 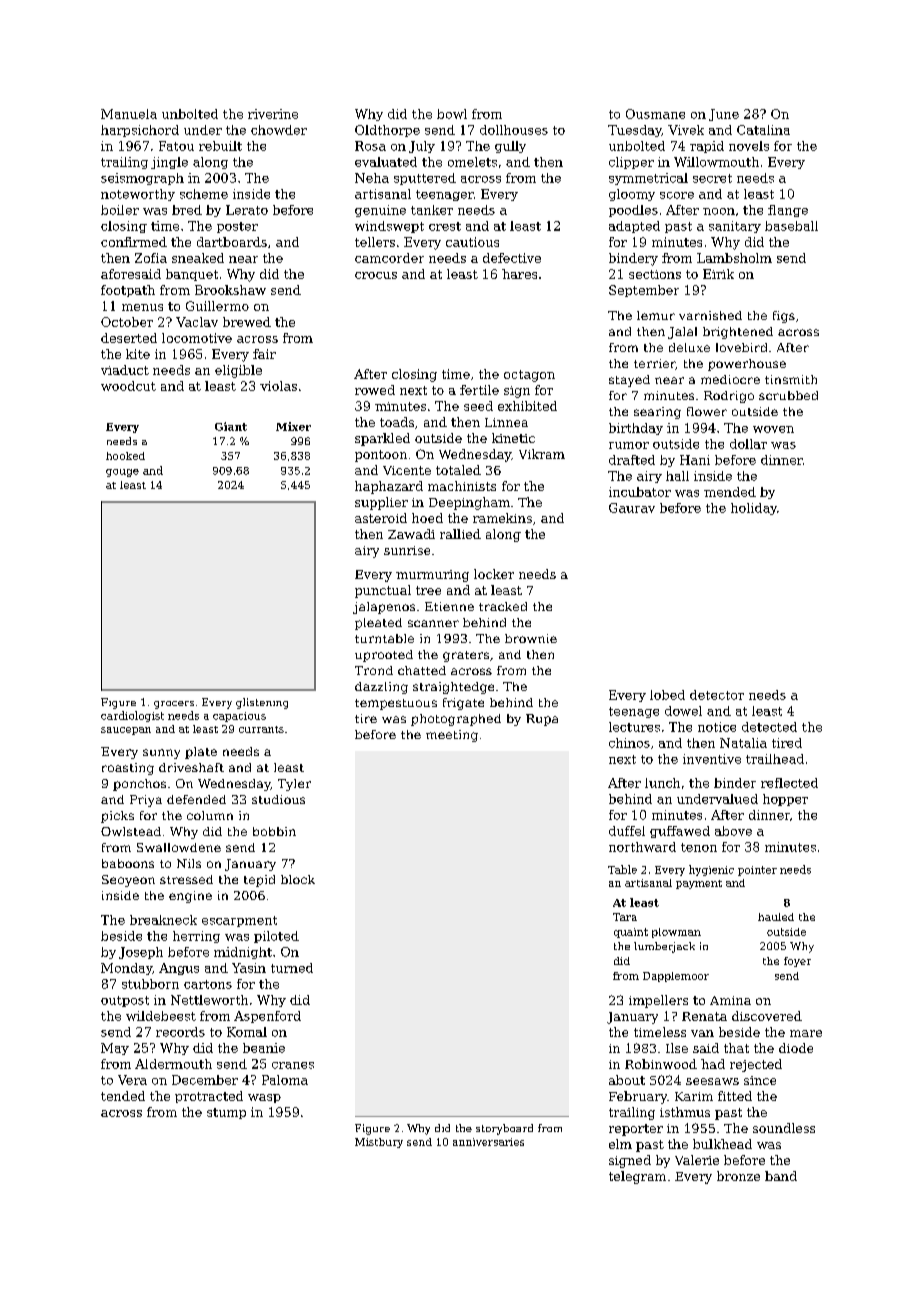 I want to click on gloomy, so click(x=632, y=195).
